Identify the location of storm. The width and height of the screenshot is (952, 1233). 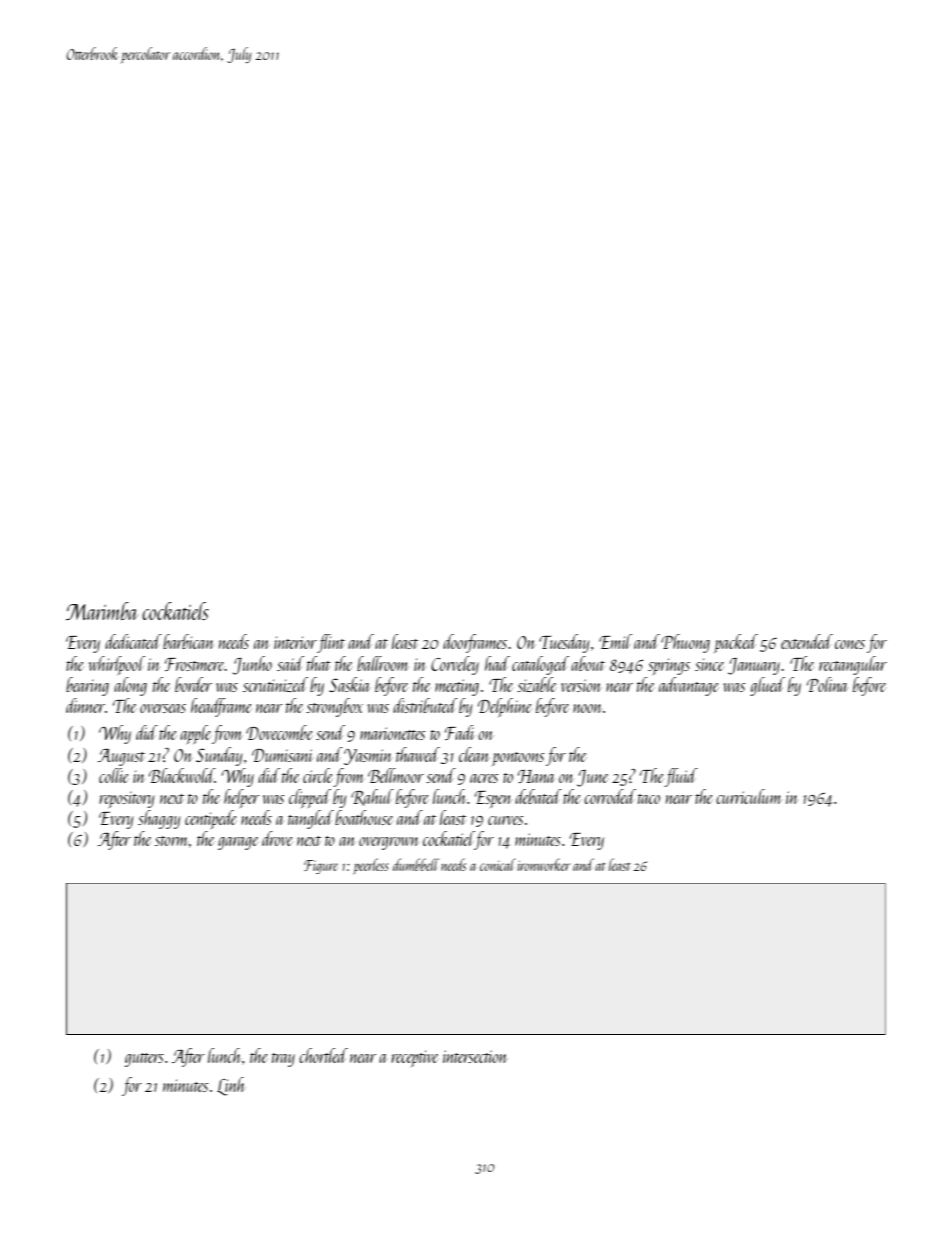
(171, 841).
